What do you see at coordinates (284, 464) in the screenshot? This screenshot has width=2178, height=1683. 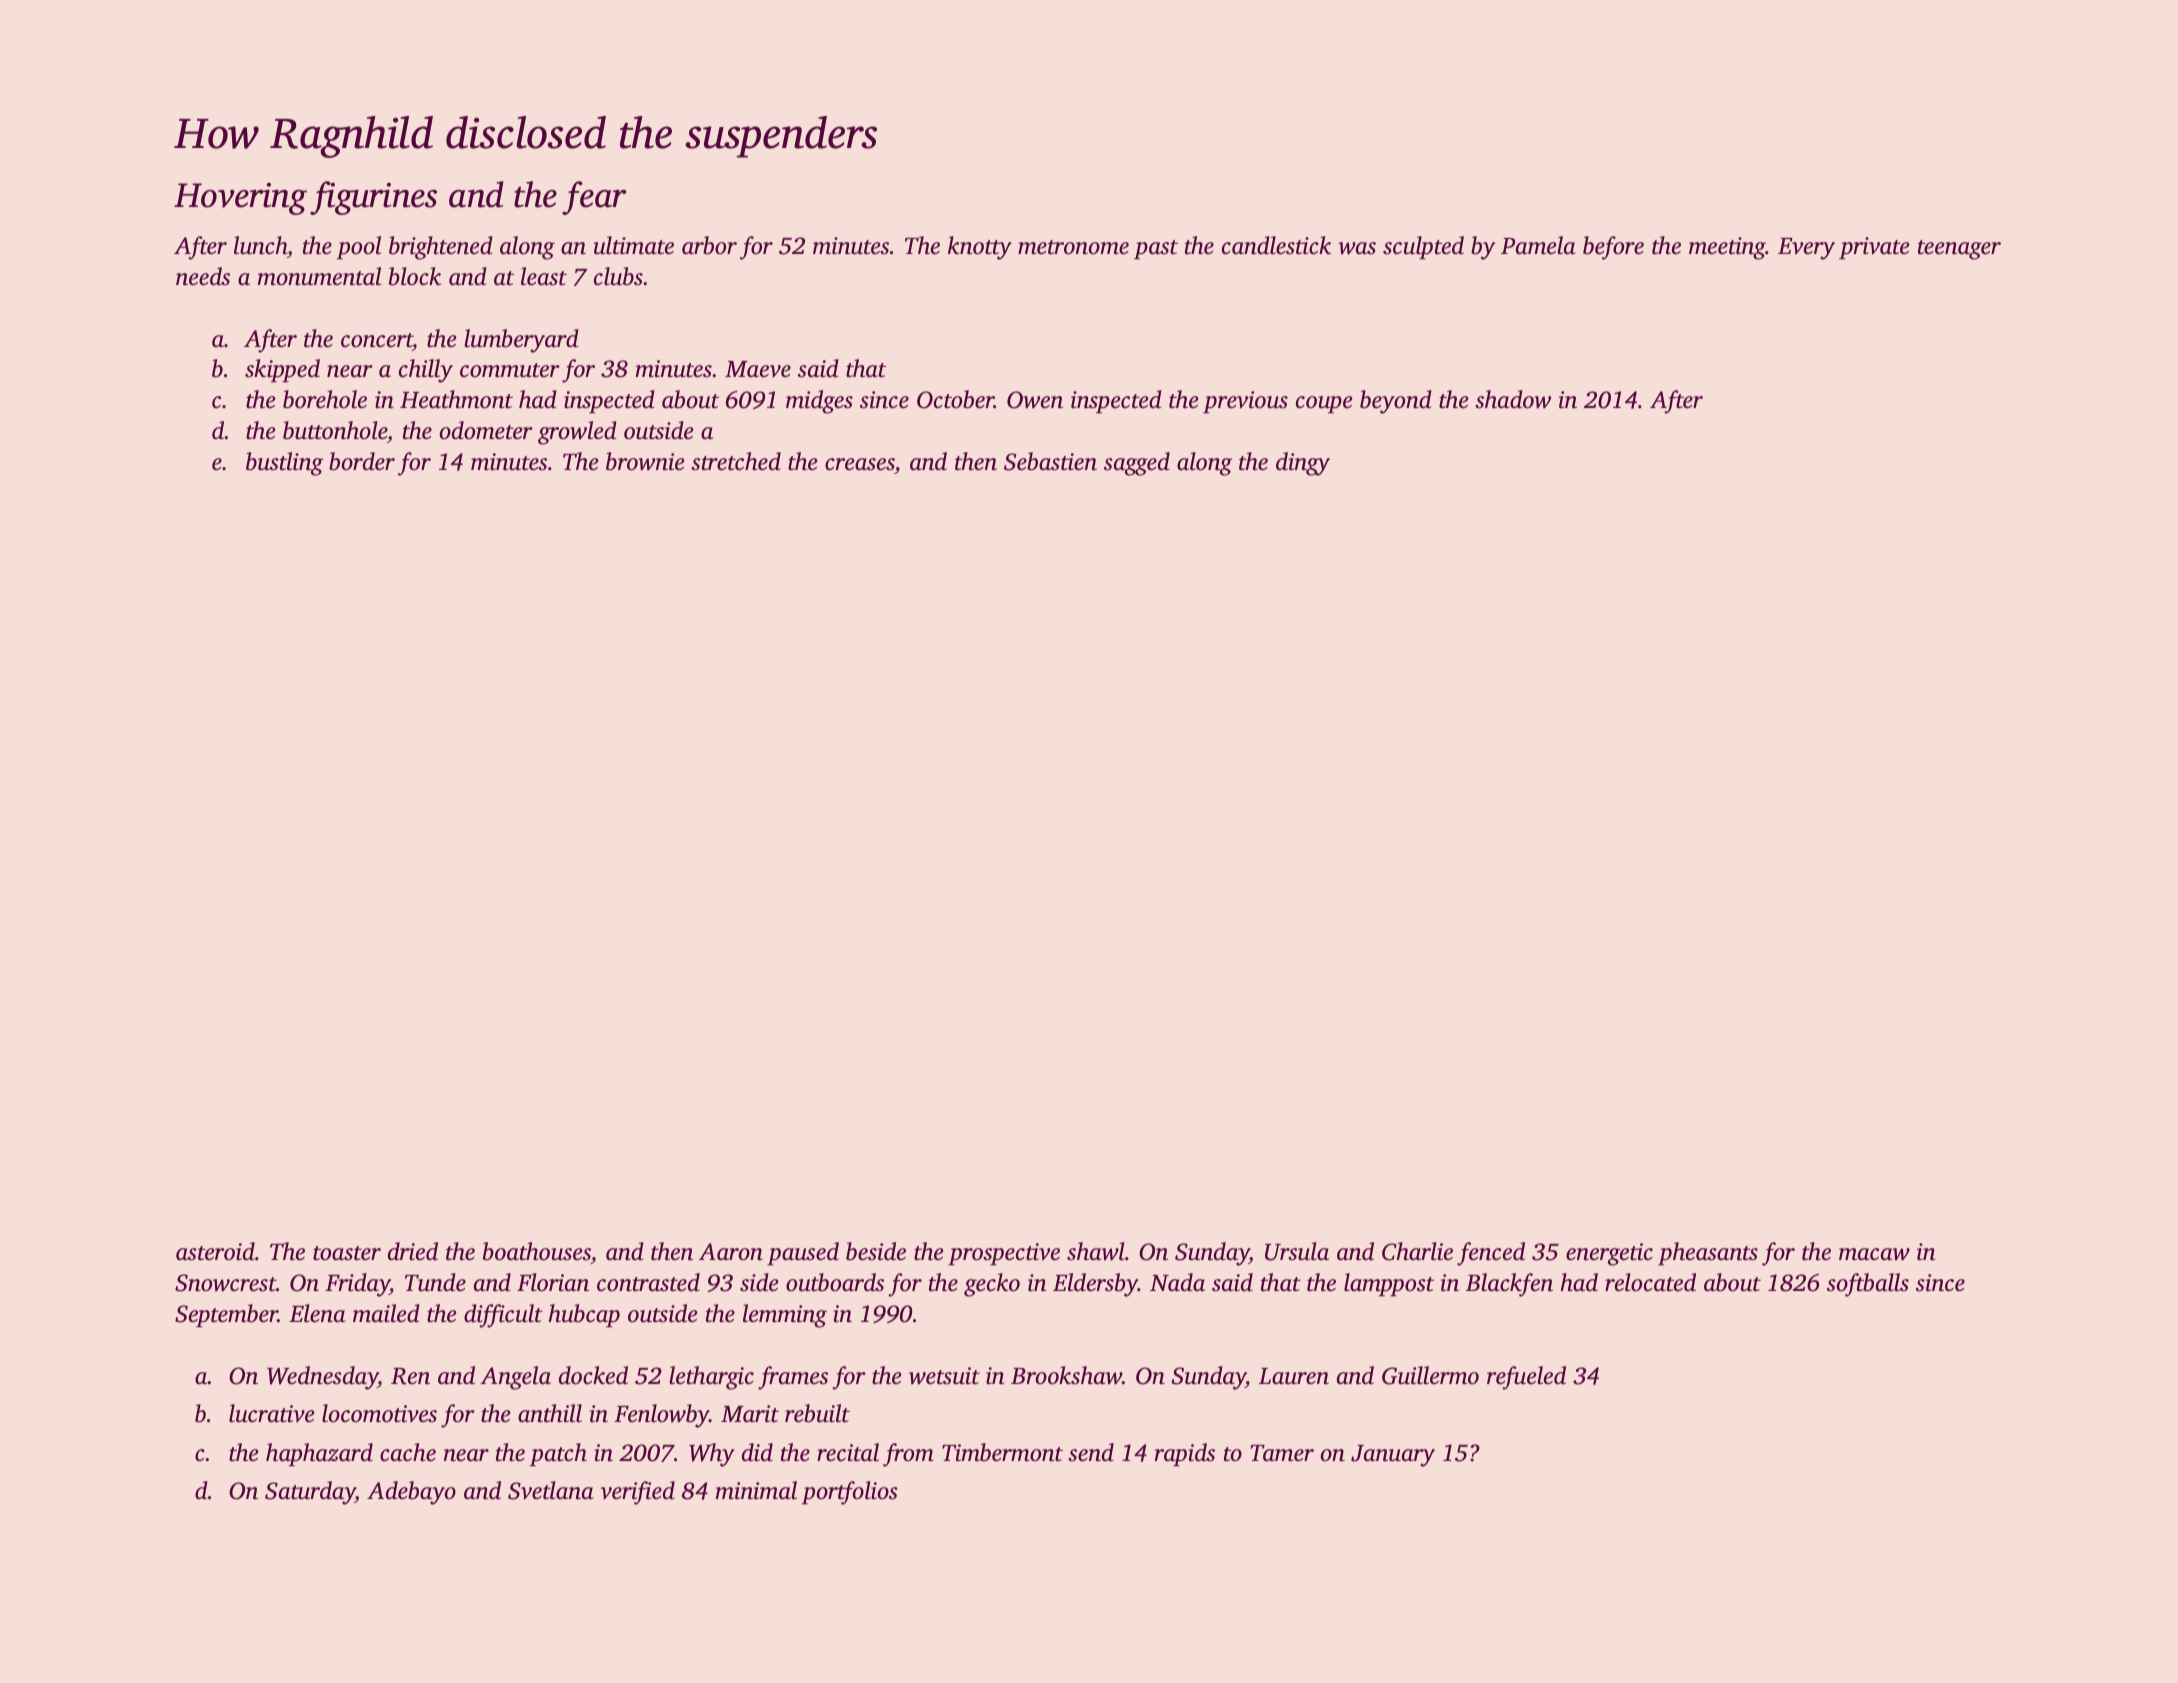 I see `bustling` at bounding box center [284, 464].
